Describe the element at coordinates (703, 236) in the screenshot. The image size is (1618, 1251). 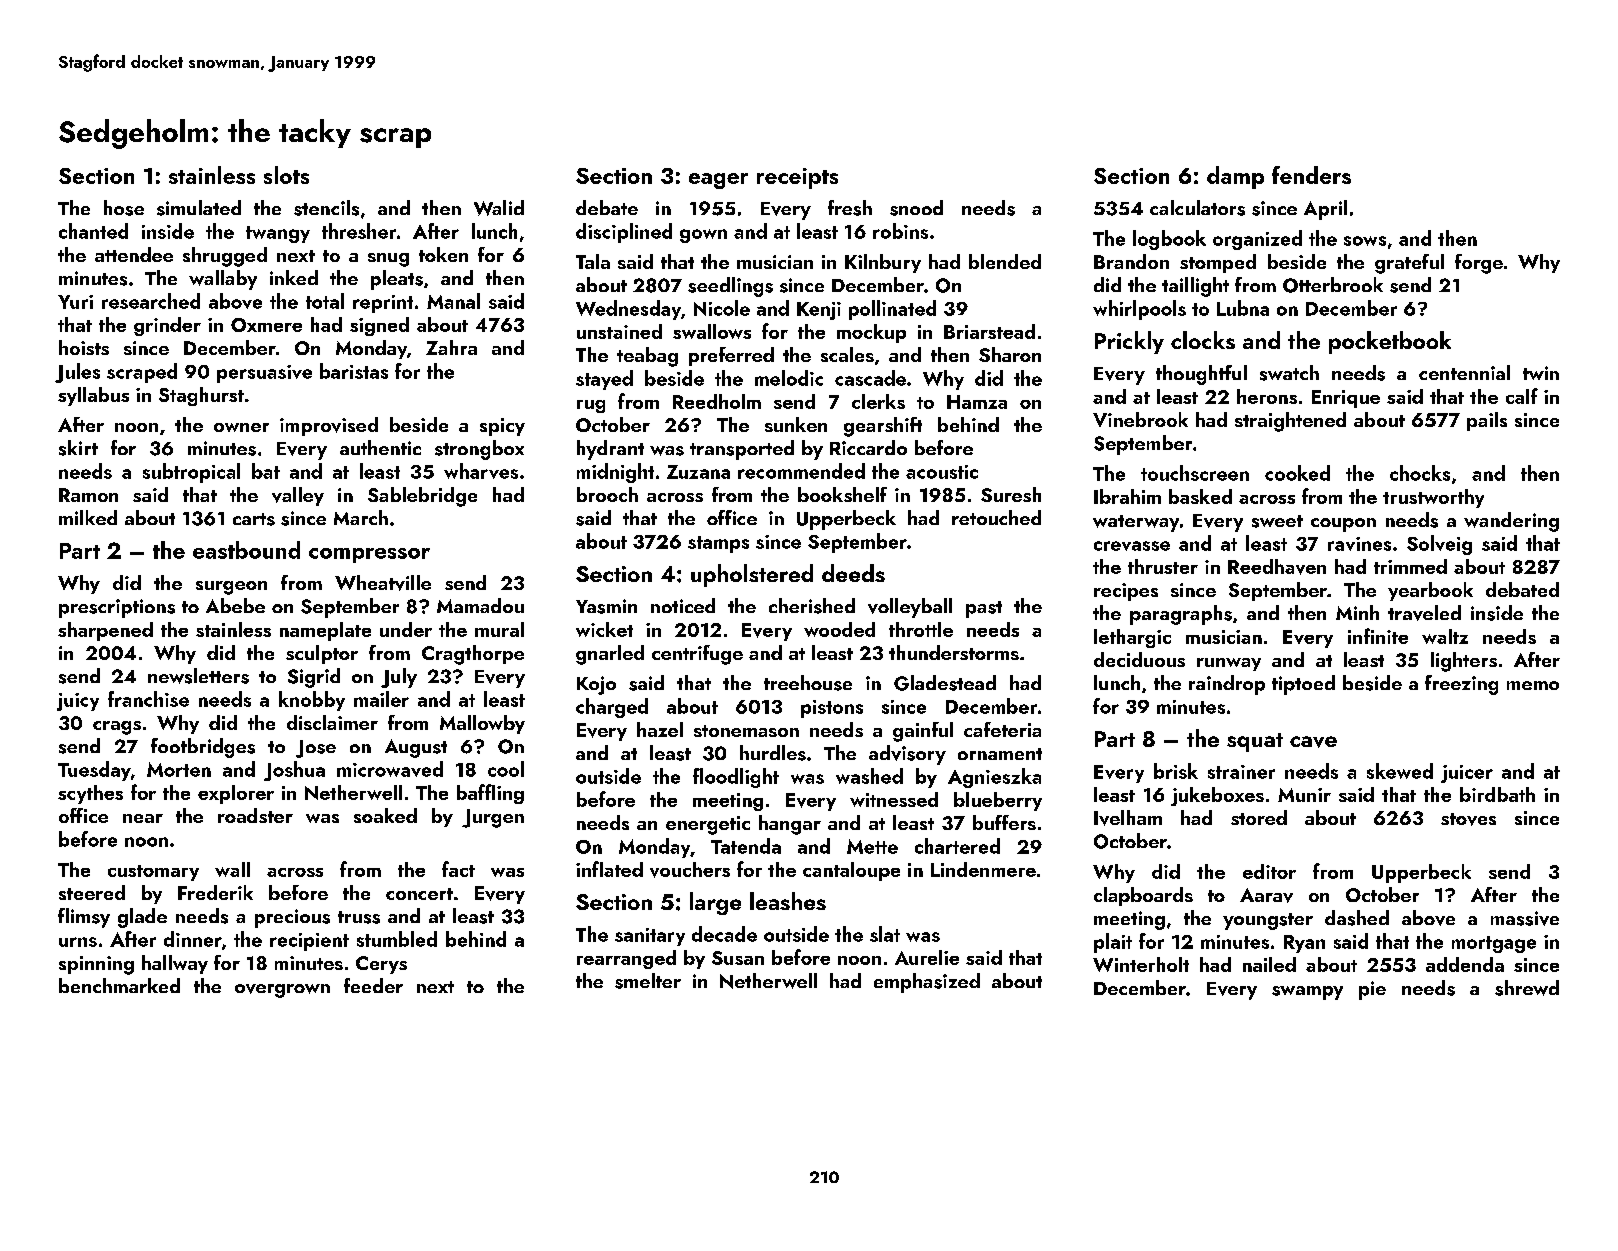
I see `gown` at that location.
